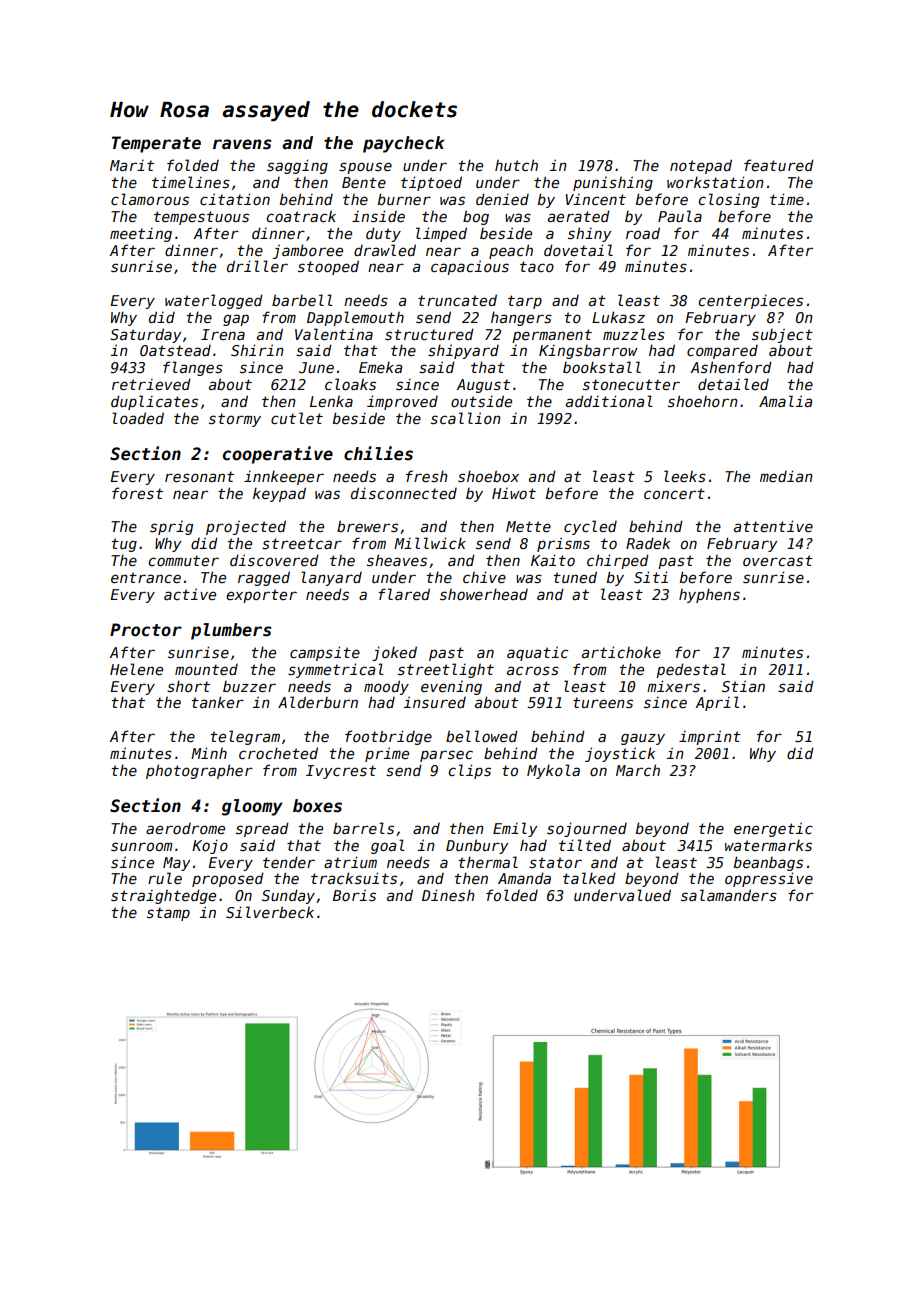  What do you see at coordinates (199, 476) in the document?
I see `resonant` at bounding box center [199, 476].
